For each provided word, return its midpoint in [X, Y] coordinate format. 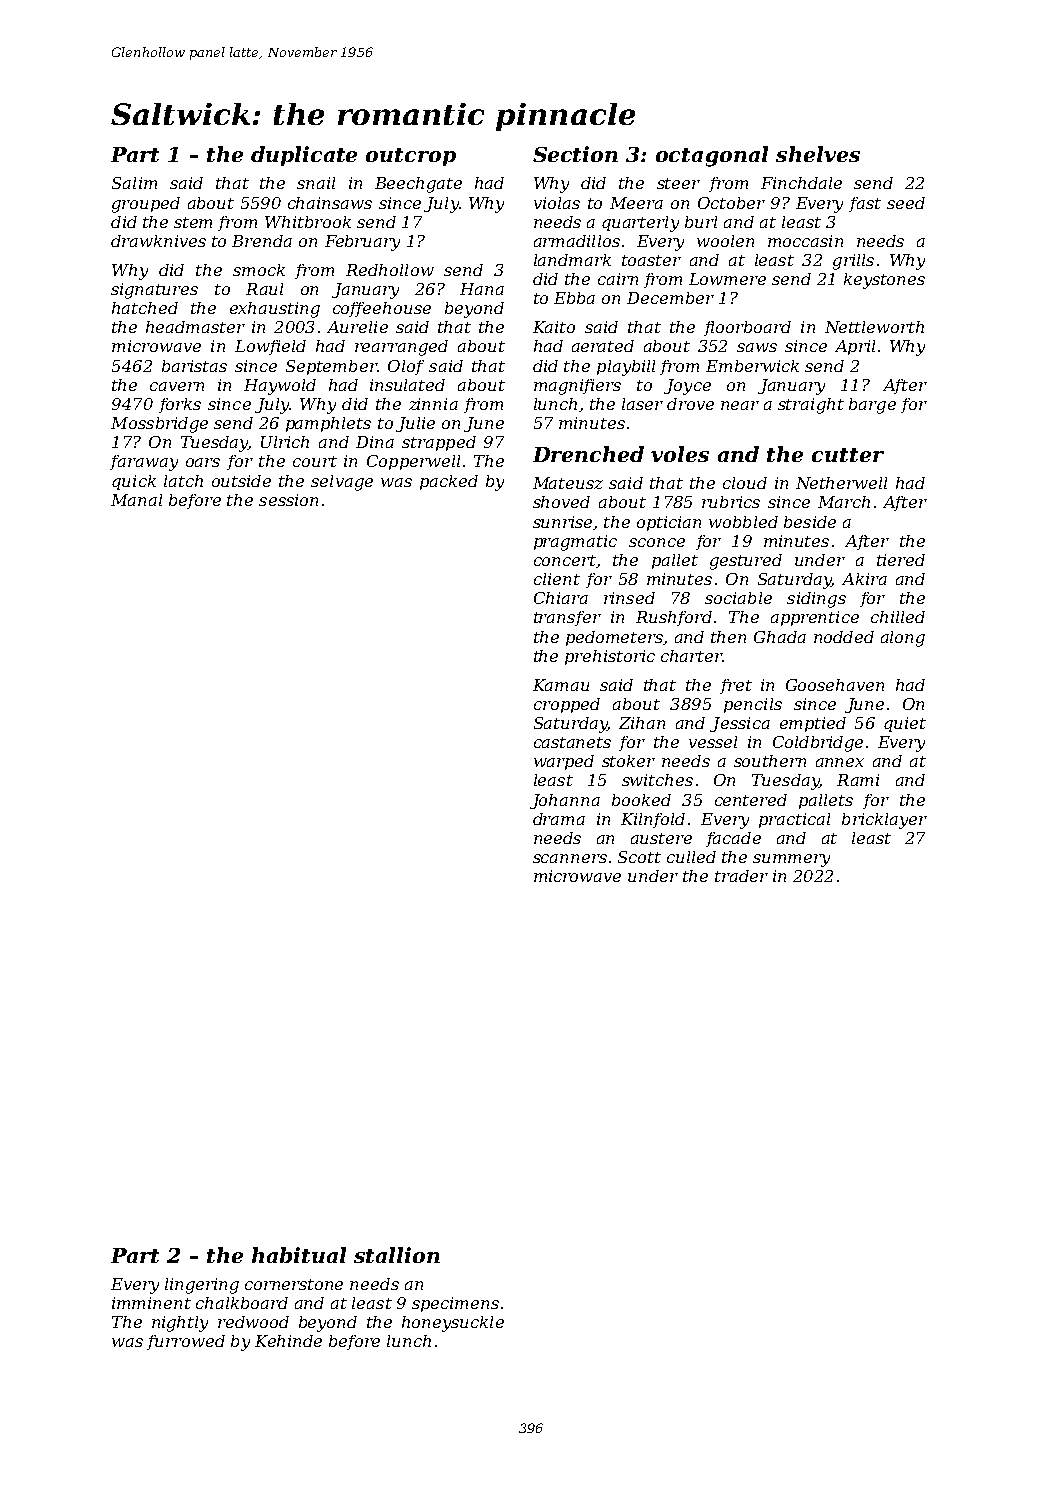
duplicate [304, 156]
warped [564, 762]
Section [575, 154]
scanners [570, 858]
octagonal [712, 156]
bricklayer [884, 821]
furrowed [186, 1342]
